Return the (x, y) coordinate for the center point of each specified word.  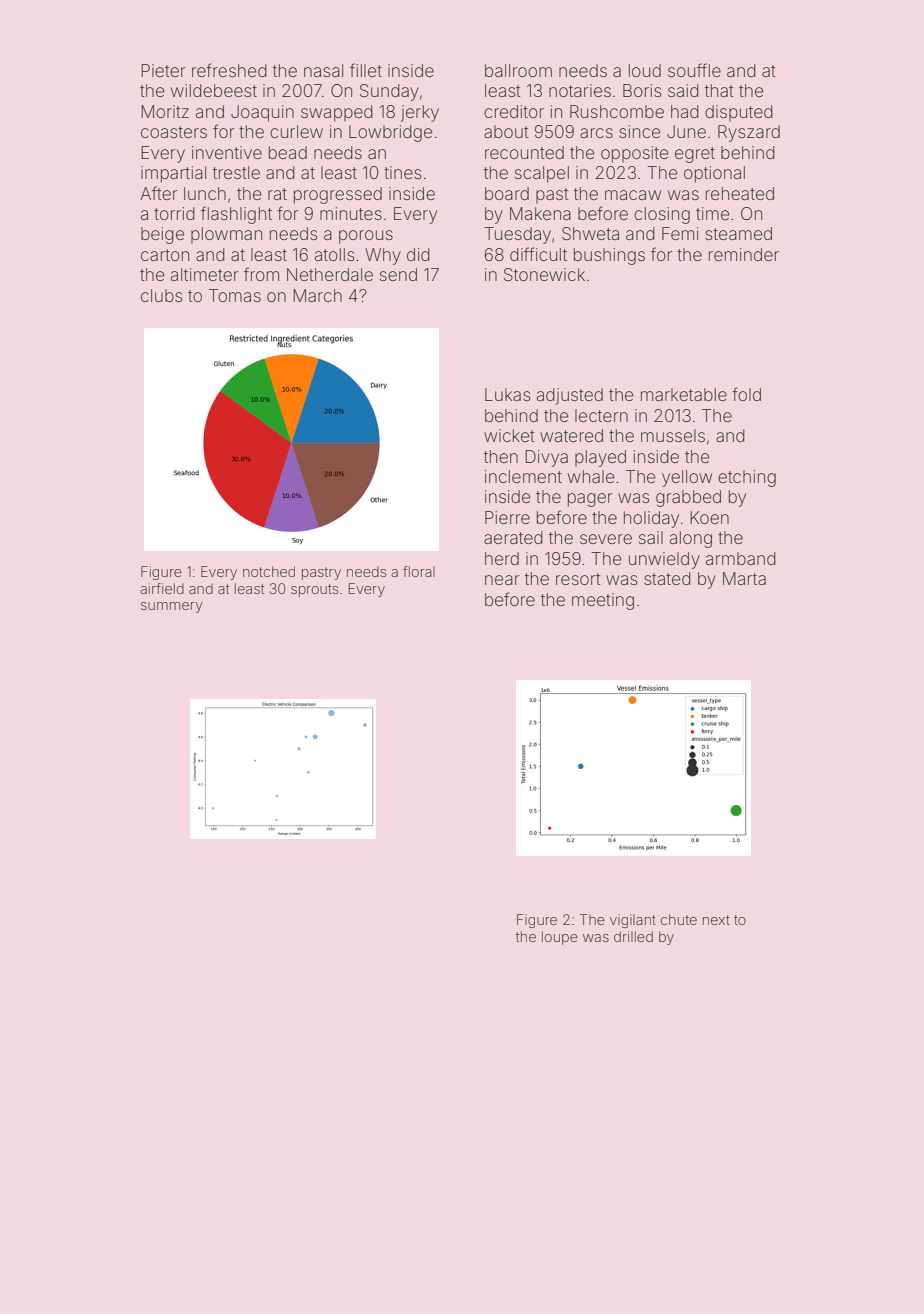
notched (269, 571)
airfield (162, 588)
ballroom (518, 70)
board (507, 193)
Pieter (163, 70)
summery (172, 607)
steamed (738, 233)
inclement (523, 476)
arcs (596, 133)
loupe (560, 938)
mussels (673, 435)
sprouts (314, 590)
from (261, 274)
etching (747, 478)
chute (679, 919)
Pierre (507, 517)
